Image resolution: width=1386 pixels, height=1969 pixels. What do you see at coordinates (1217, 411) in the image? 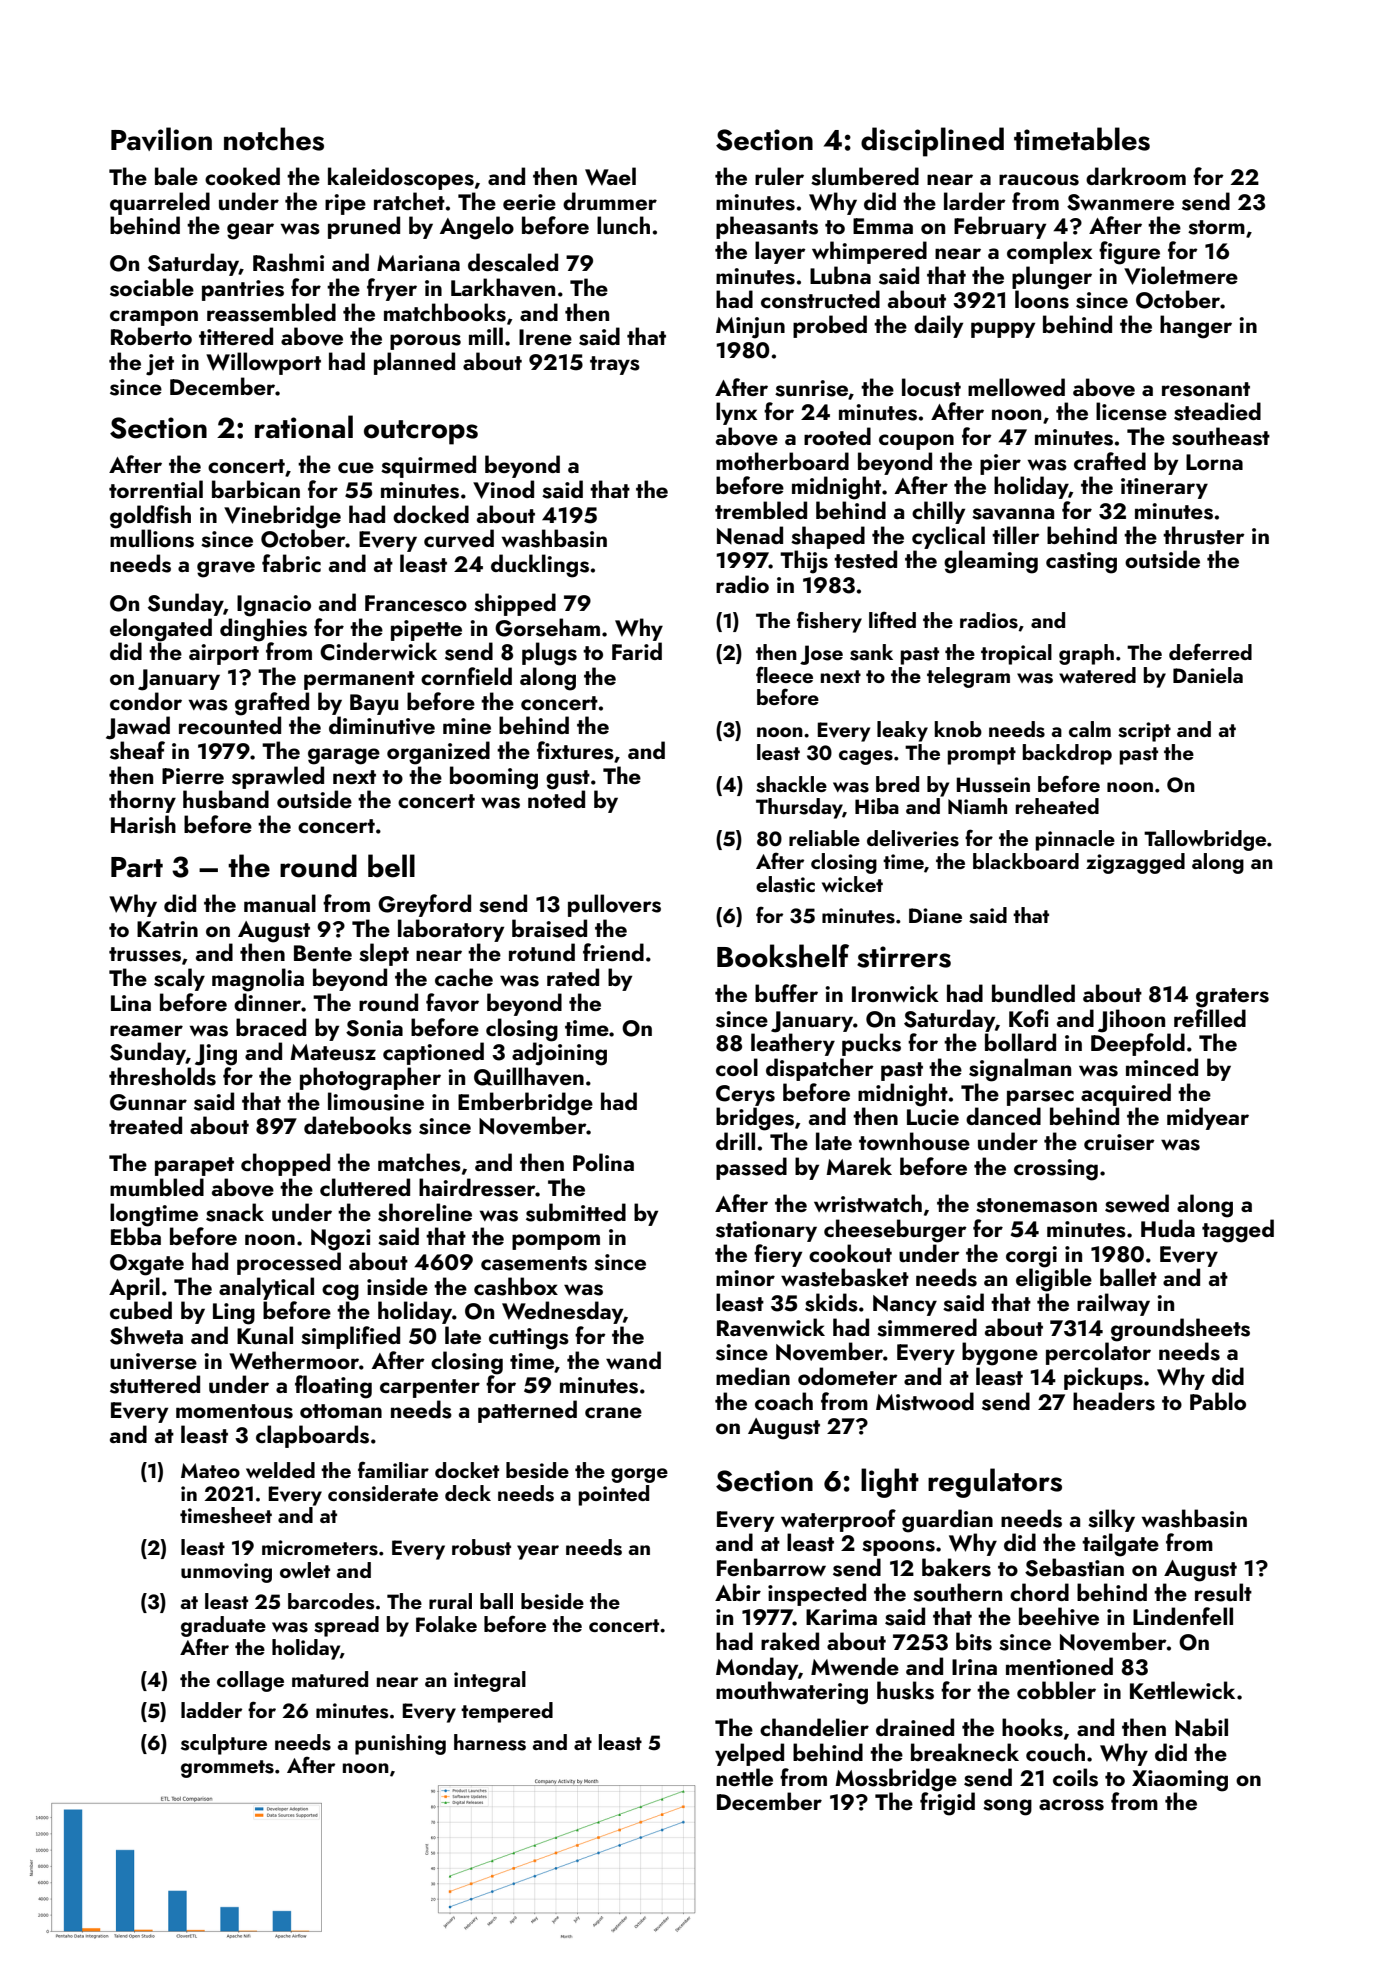
I see `steadied` at bounding box center [1217, 411].
